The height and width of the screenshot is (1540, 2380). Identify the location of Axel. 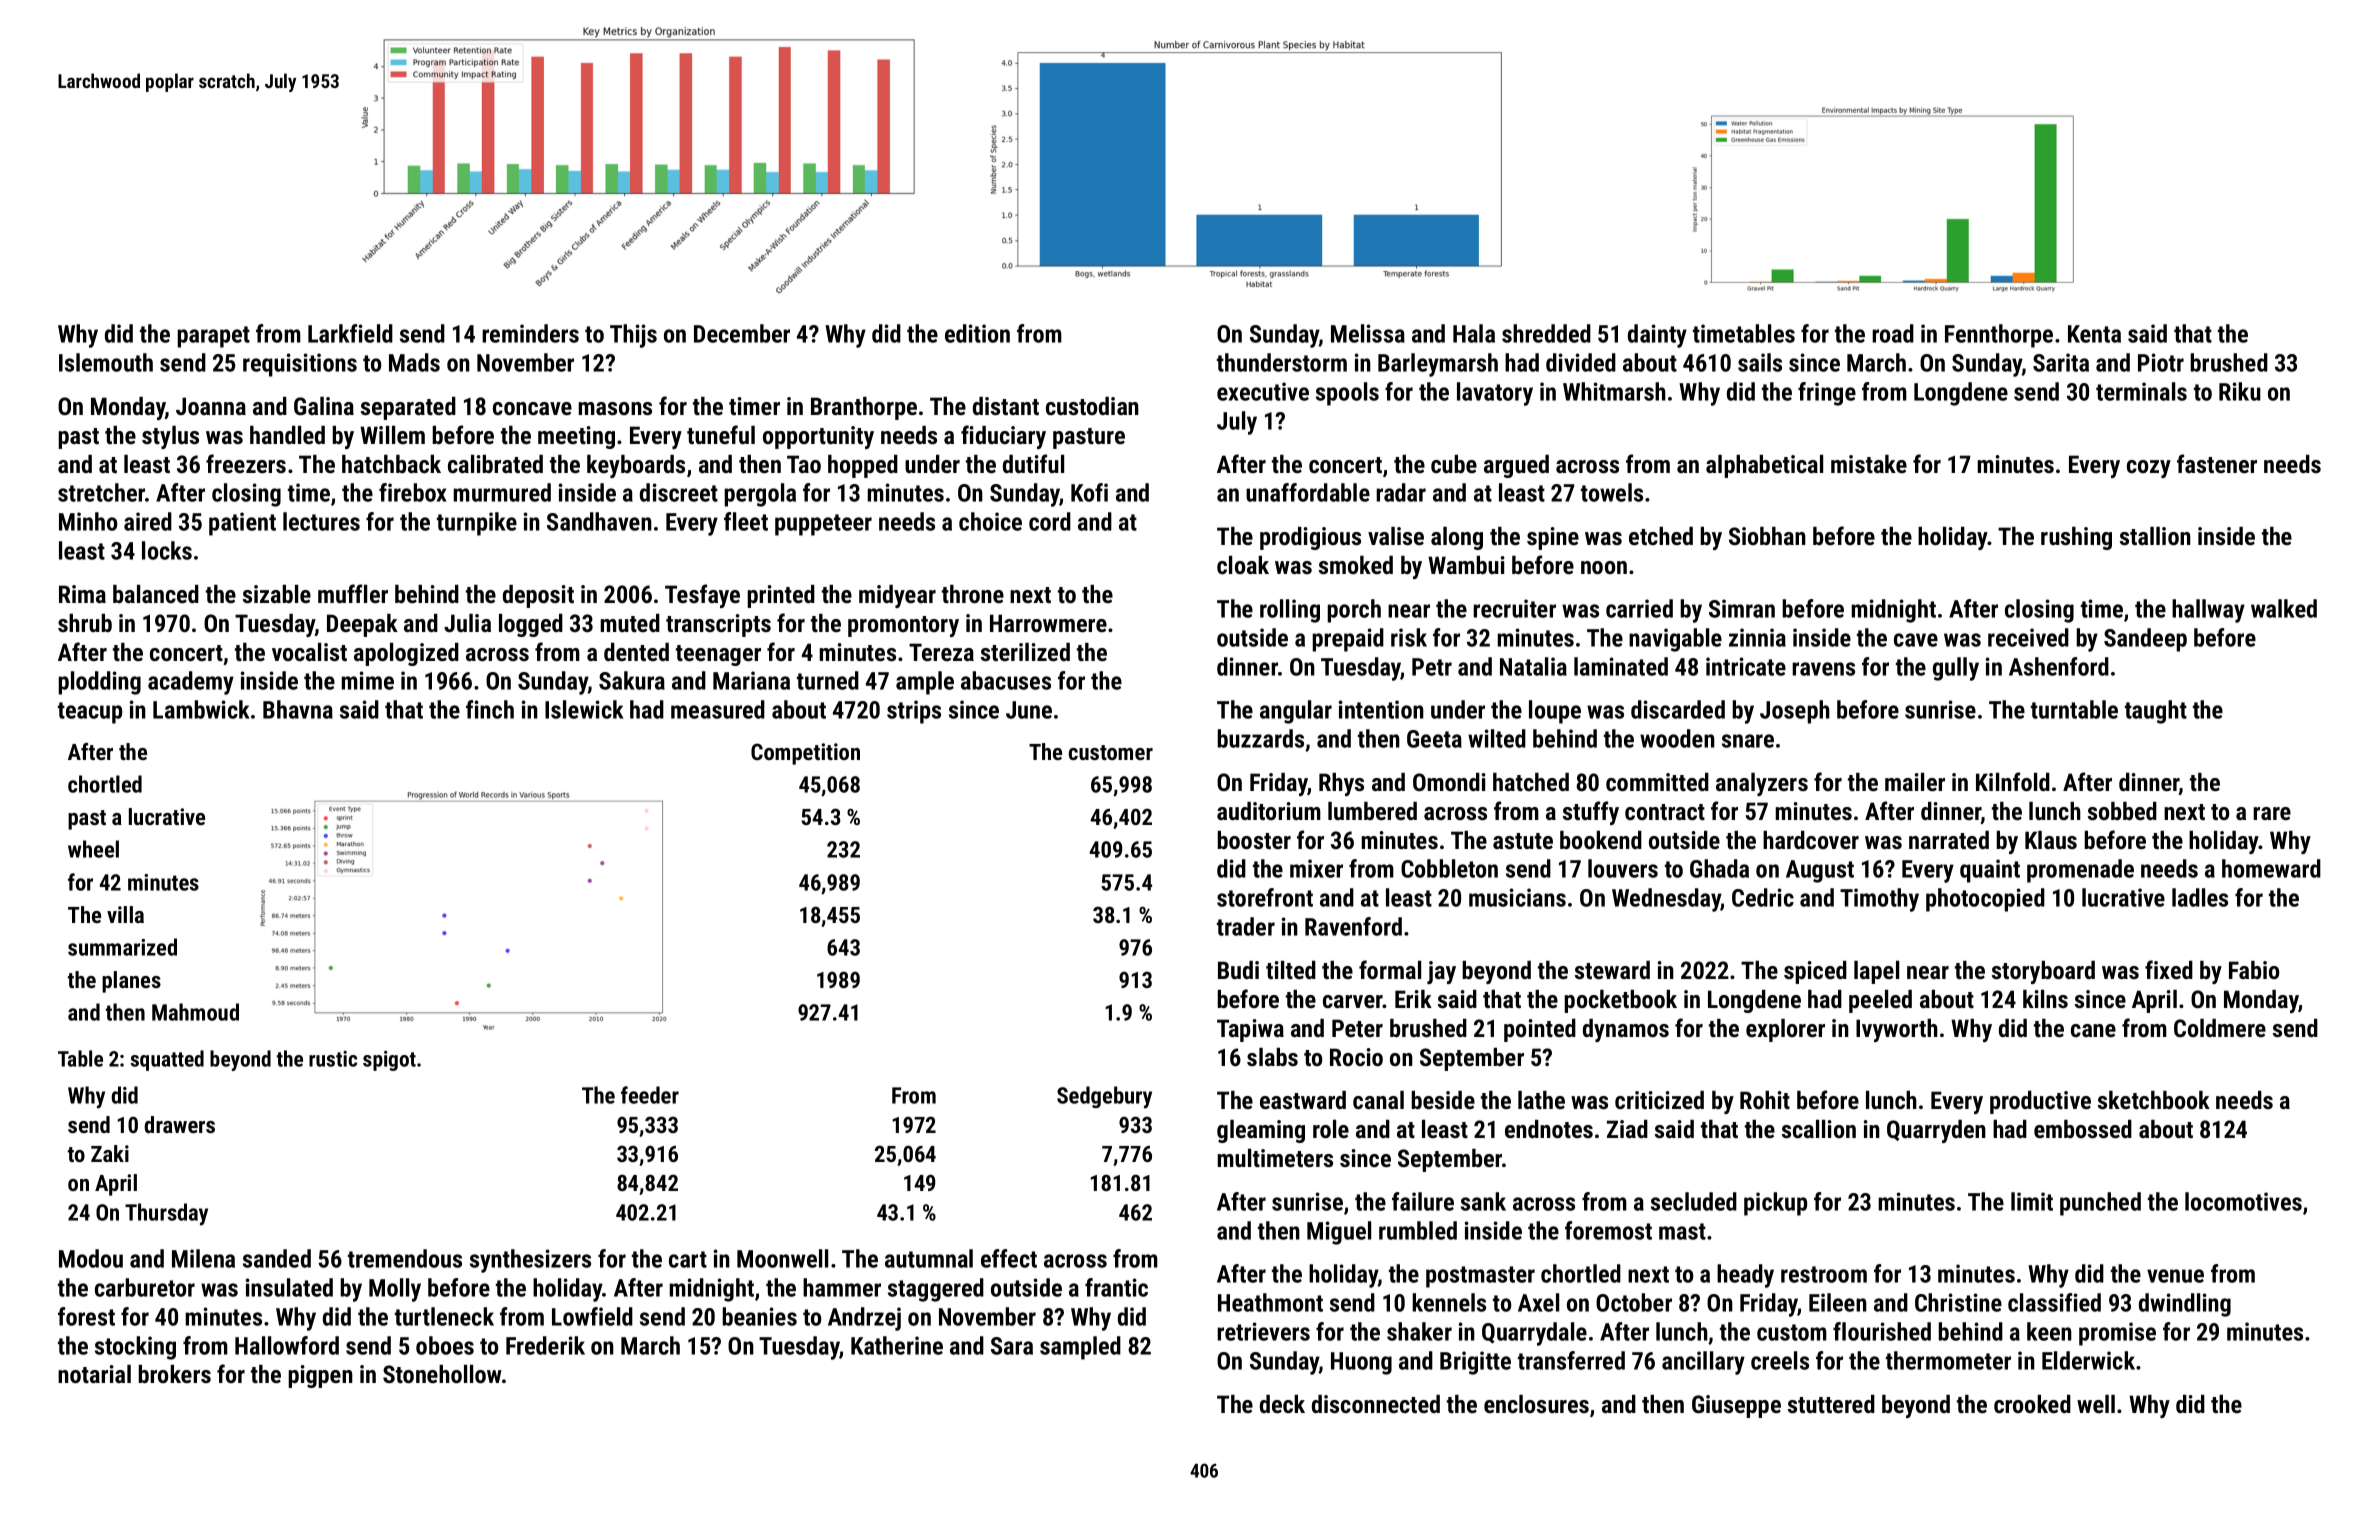
(1538, 1302).
